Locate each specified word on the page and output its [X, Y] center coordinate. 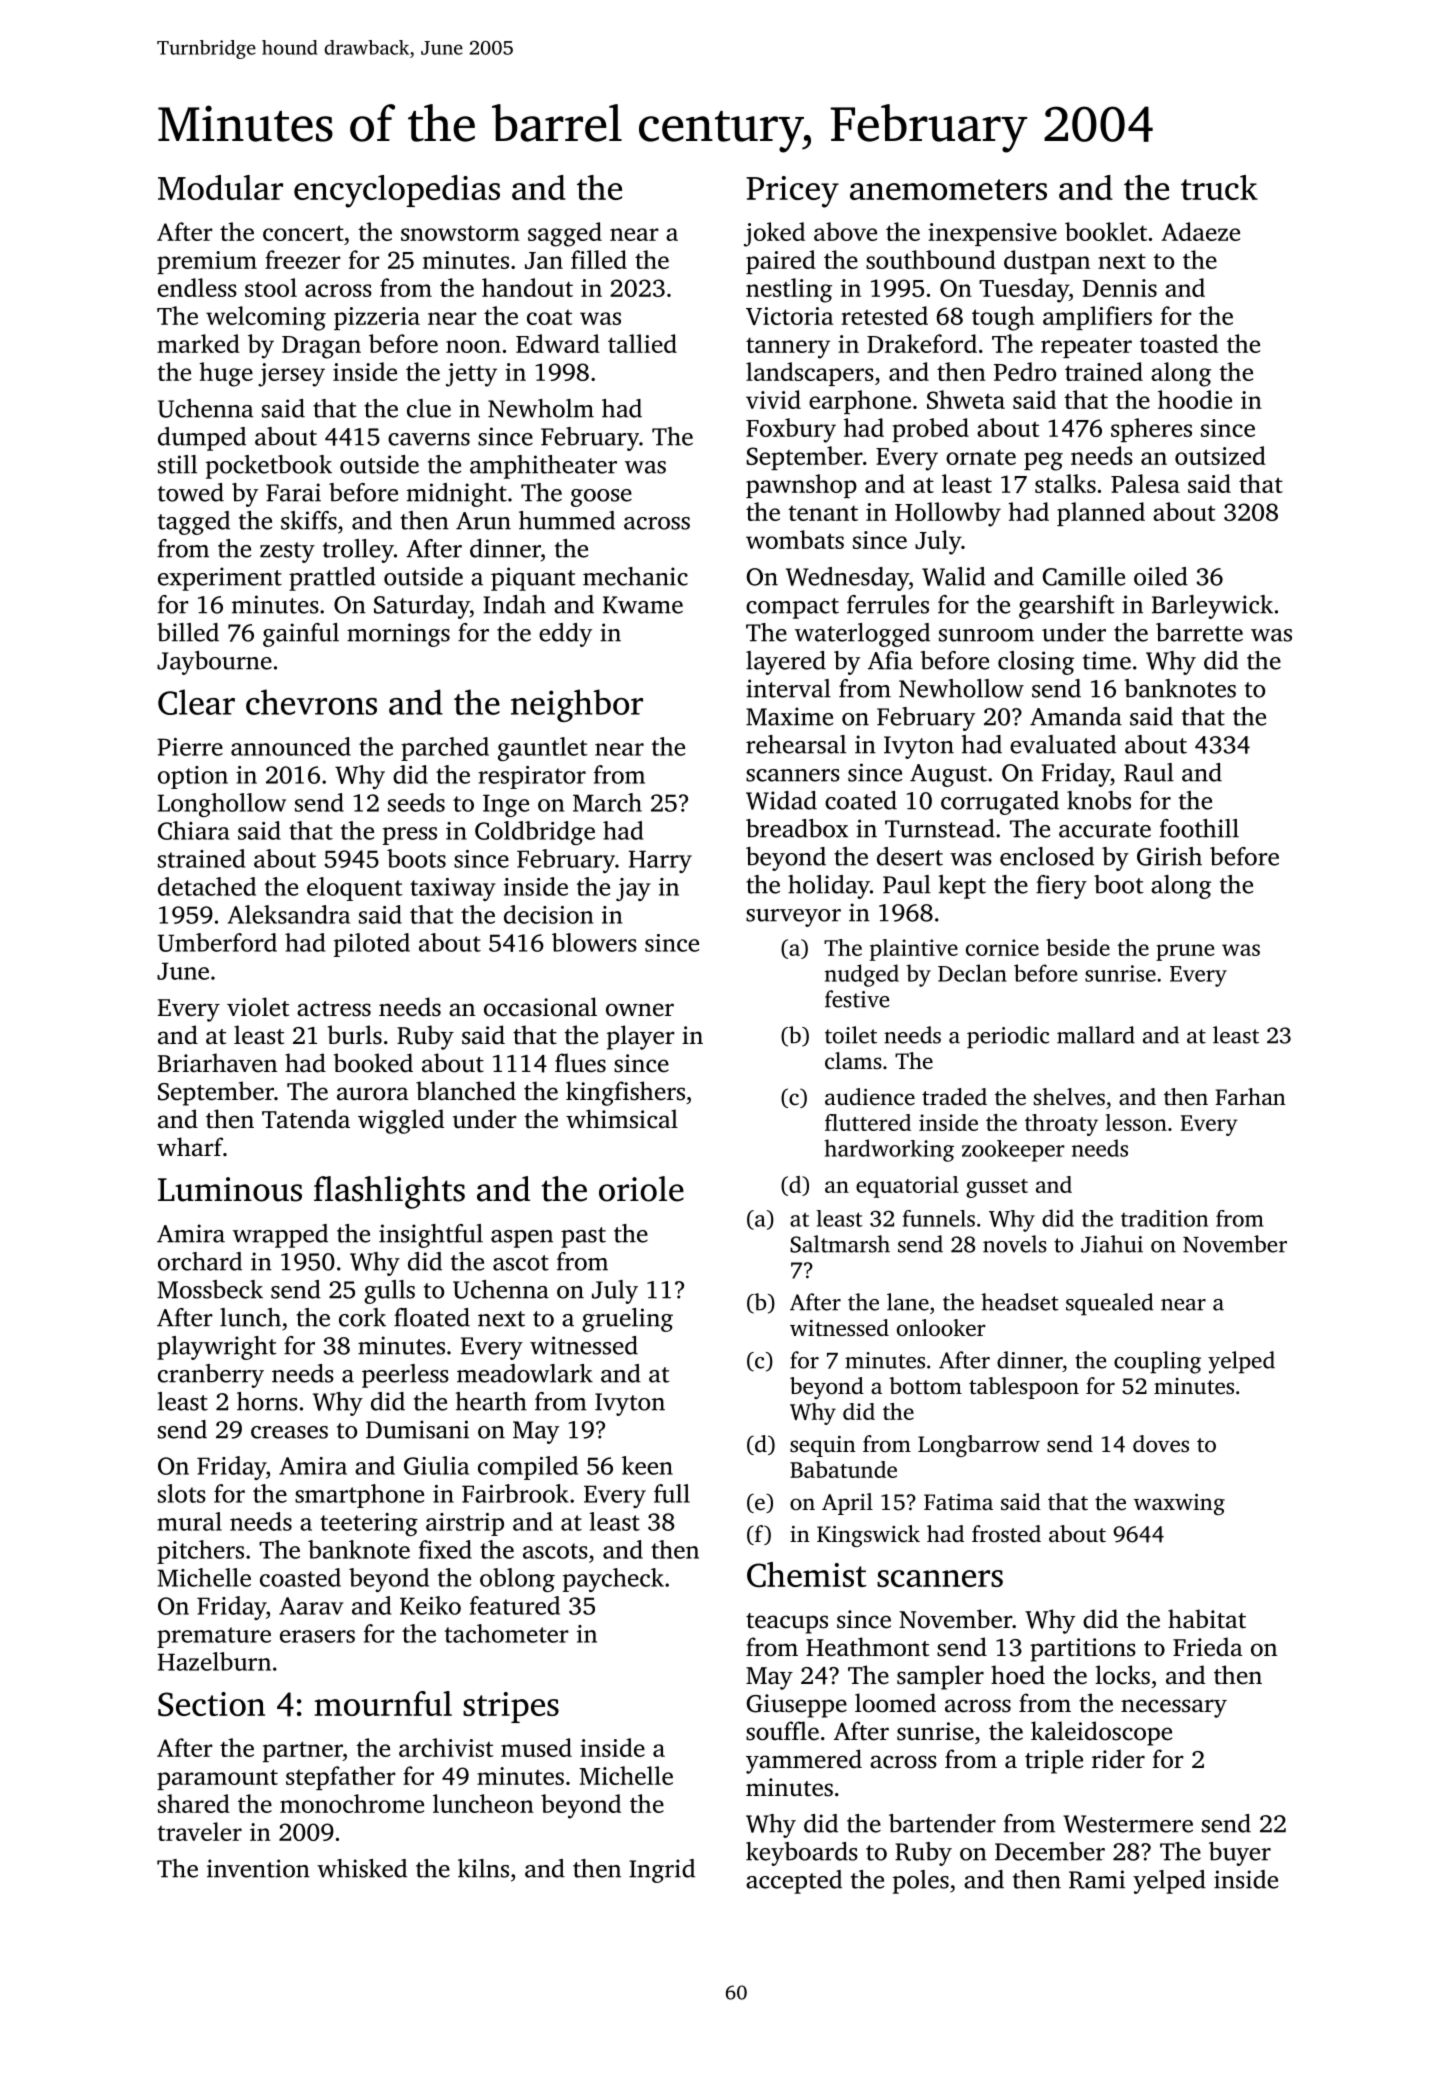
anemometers [948, 189]
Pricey [792, 192]
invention [258, 1868]
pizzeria [377, 318]
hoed [1018, 1675]
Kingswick [868, 1536]
